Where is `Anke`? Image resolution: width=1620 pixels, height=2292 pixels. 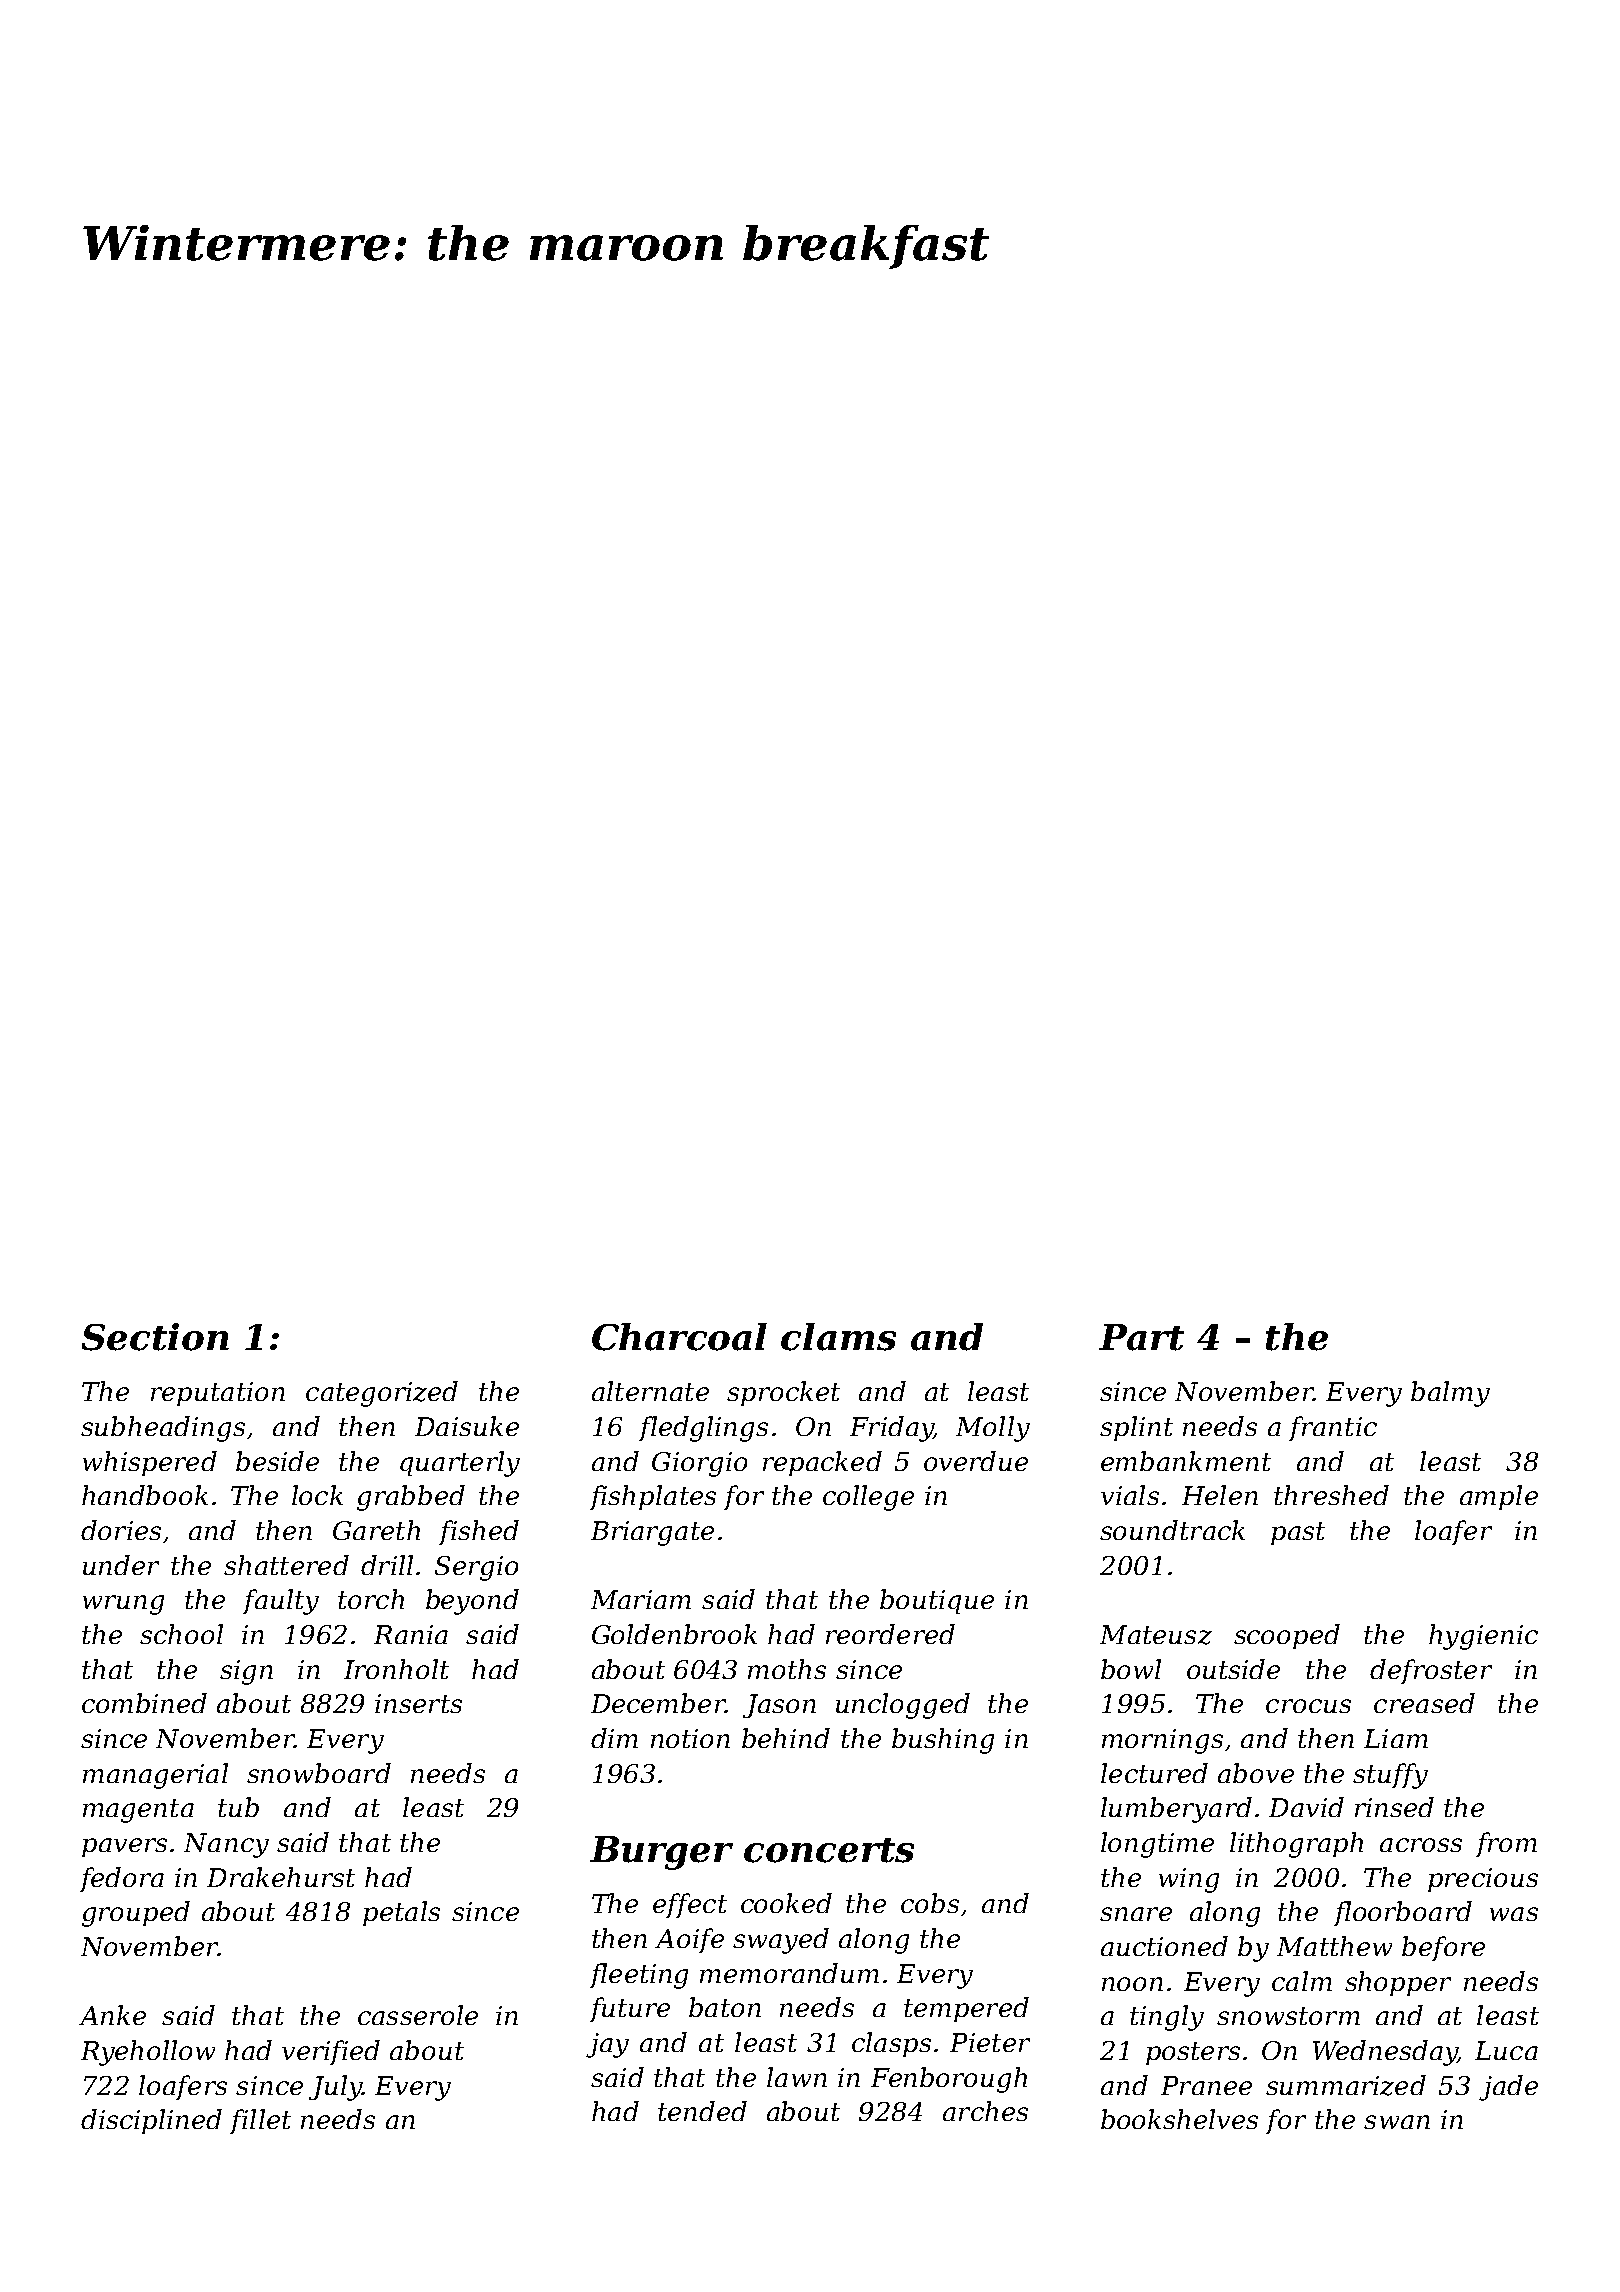
Anke is located at coordinates (112, 2015).
